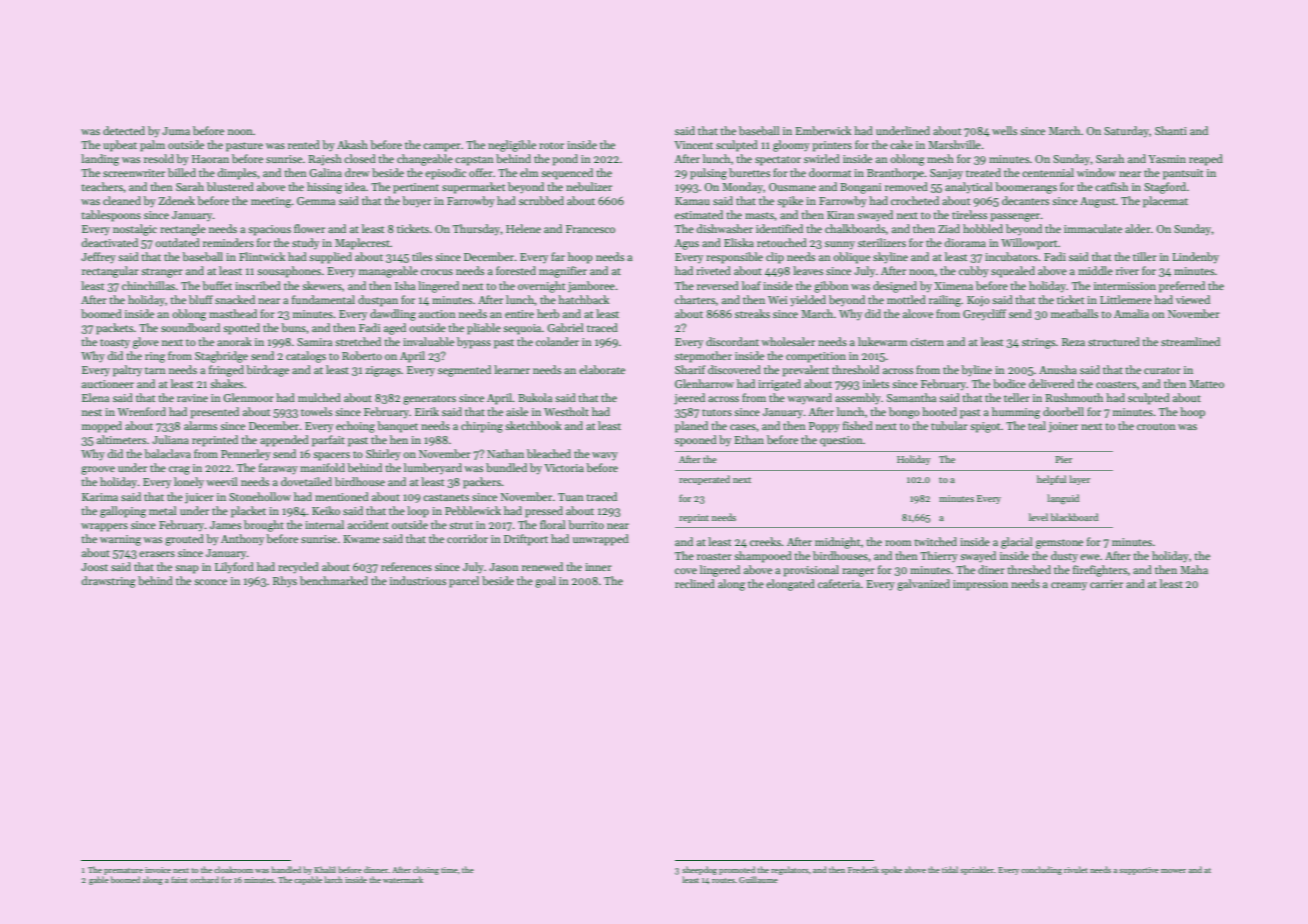 Image resolution: width=1308 pixels, height=924 pixels. Describe the element at coordinates (176, 131) in the document. I see `Juma` at that location.
